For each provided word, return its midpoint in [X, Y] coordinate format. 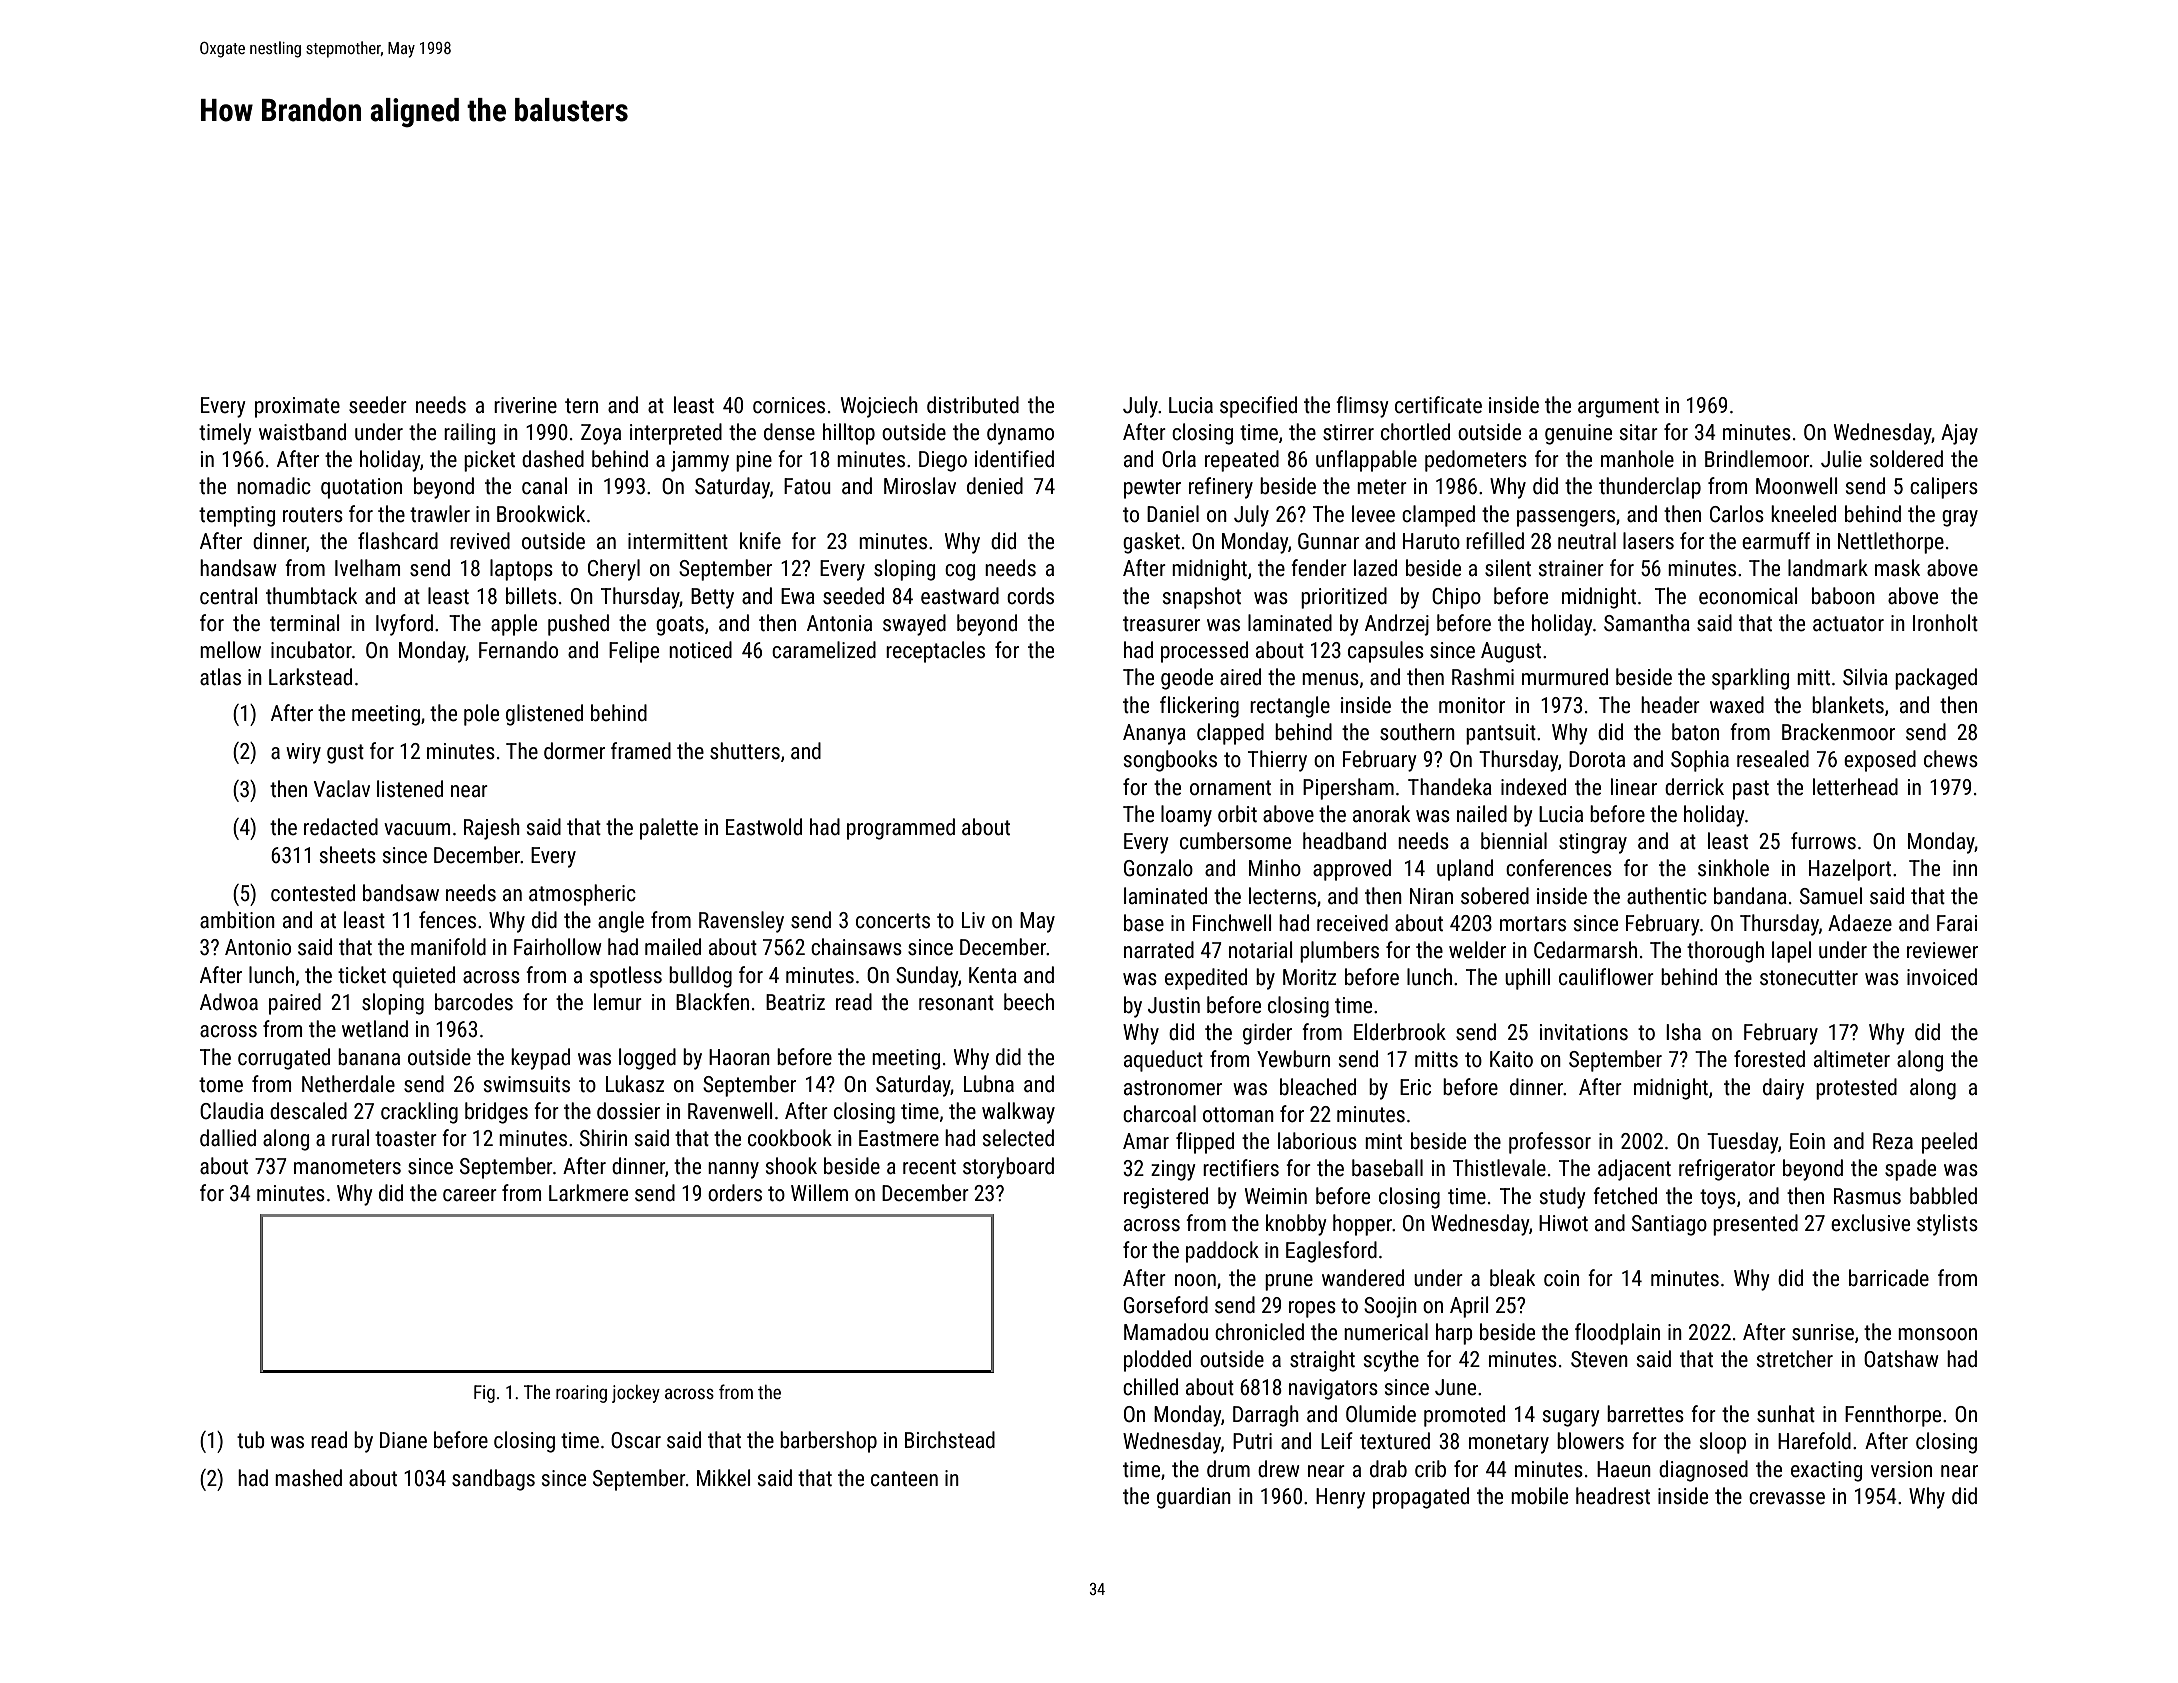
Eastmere [899, 1138]
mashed [308, 1478]
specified [1258, 407]
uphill [1527, 979]
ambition [237, 920]
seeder [378, 405]
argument [1618, 408]
